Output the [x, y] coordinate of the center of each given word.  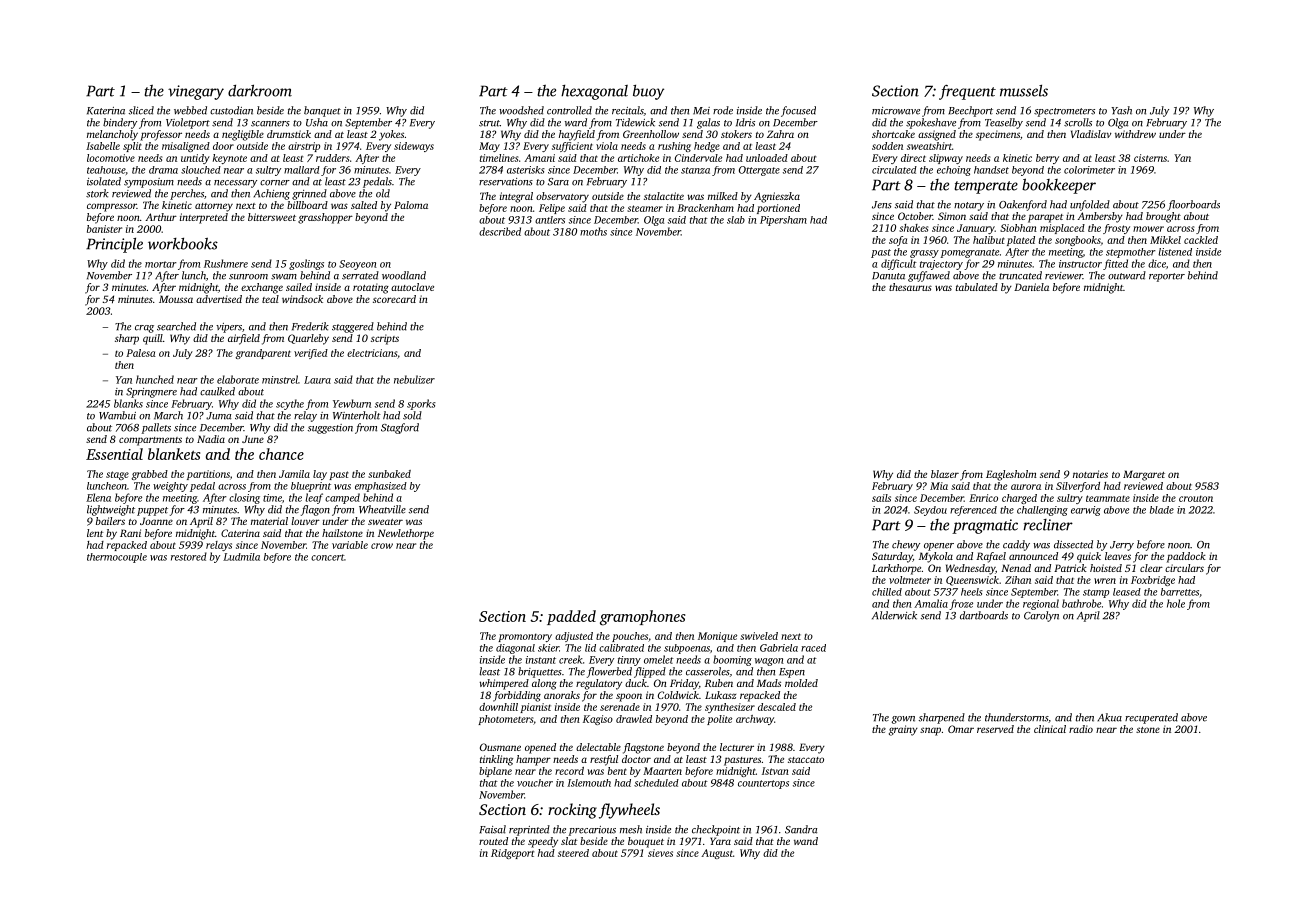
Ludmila [241, 557]
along [544, 684]
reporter [1167, 277]
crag [144, 329]
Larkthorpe [896, 569]
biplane [495, 772]
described [500, 231]
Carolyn [1041, 616]
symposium [149, 183]
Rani [130, 533]
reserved [995, 729]
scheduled [656, 783]
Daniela [1031, 287]
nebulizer [414, 379]
